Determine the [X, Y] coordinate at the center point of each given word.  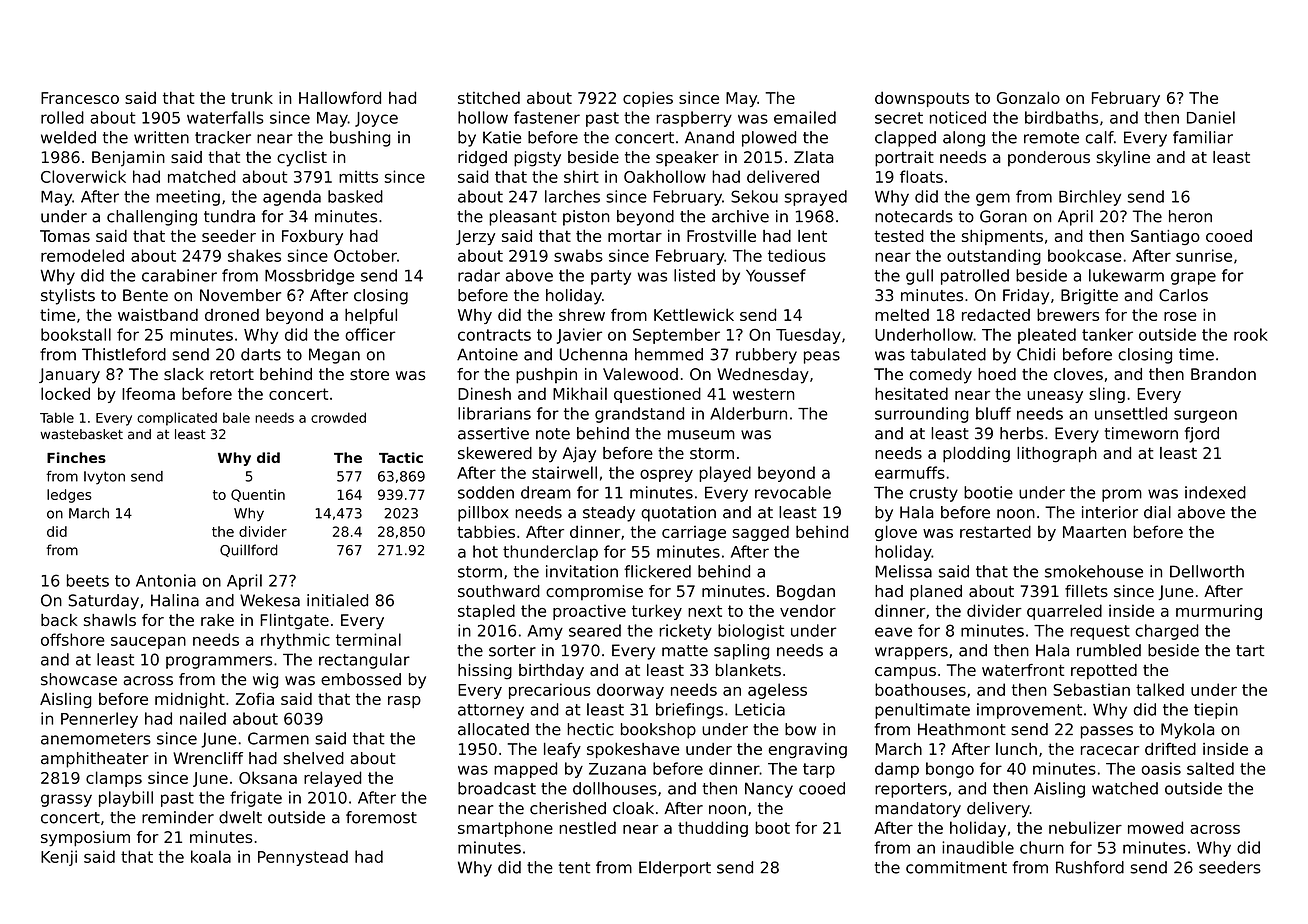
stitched [489, 97]
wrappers [911, 653]
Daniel [1211, 117]
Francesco [80, 98]
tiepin [1216, 711]
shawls [110, 620]
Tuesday [808, 336]
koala [211, 856]
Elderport [675, 869]
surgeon [1205, 416]
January [69, 376]
